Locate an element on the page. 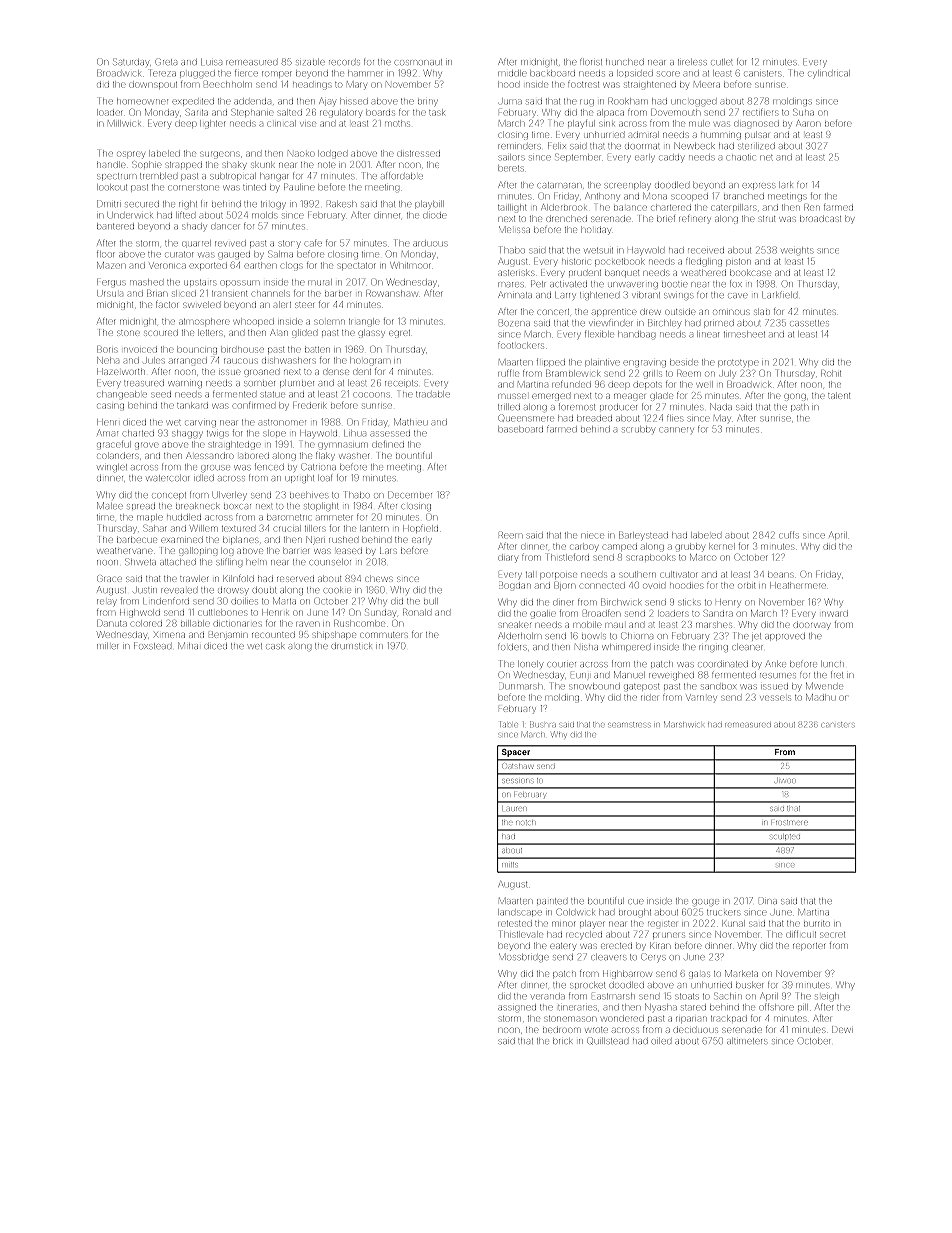  Greta is located at coordinates (166, 62).
